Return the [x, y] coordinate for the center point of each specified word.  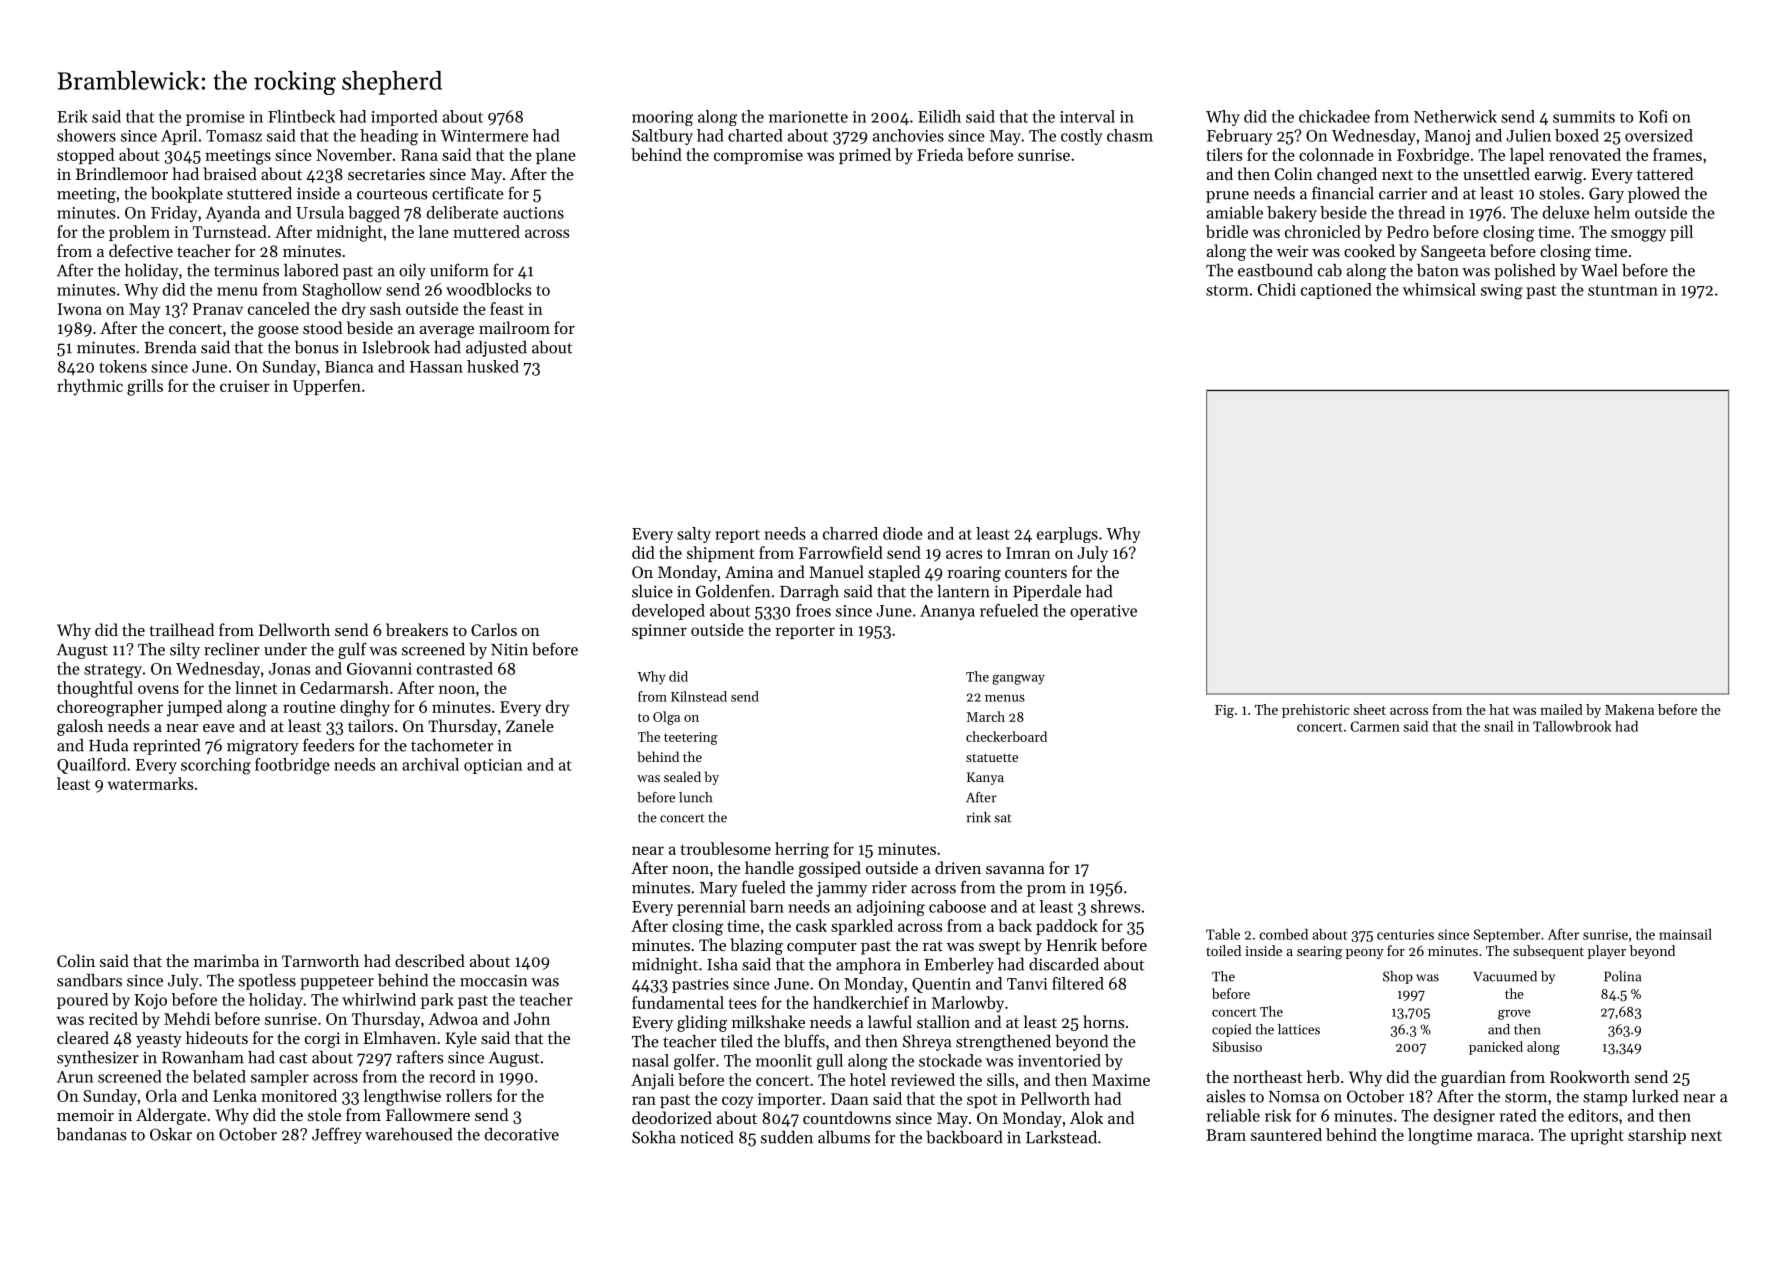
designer [1464, 1117]
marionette [808, 117]
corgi [322, 1040]
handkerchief [861, 1002]
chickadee [1334, 116]
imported [404, 118]
